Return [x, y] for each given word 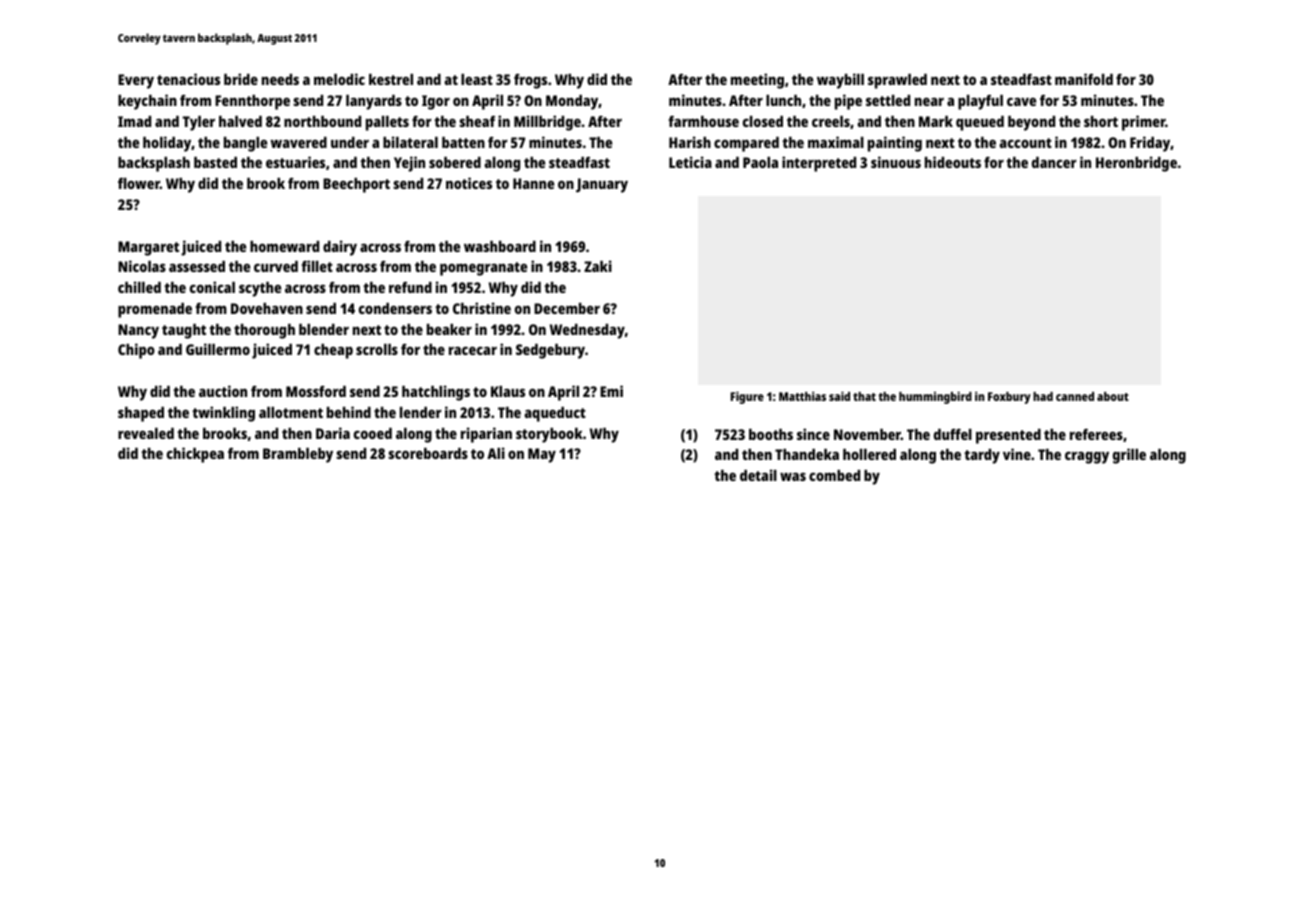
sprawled [897, 81]
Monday [572, 102]
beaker [449, 329]
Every [136, 81]
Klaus [508, 391]
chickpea [195, 455]
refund [410, 287]
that [864, 396]
